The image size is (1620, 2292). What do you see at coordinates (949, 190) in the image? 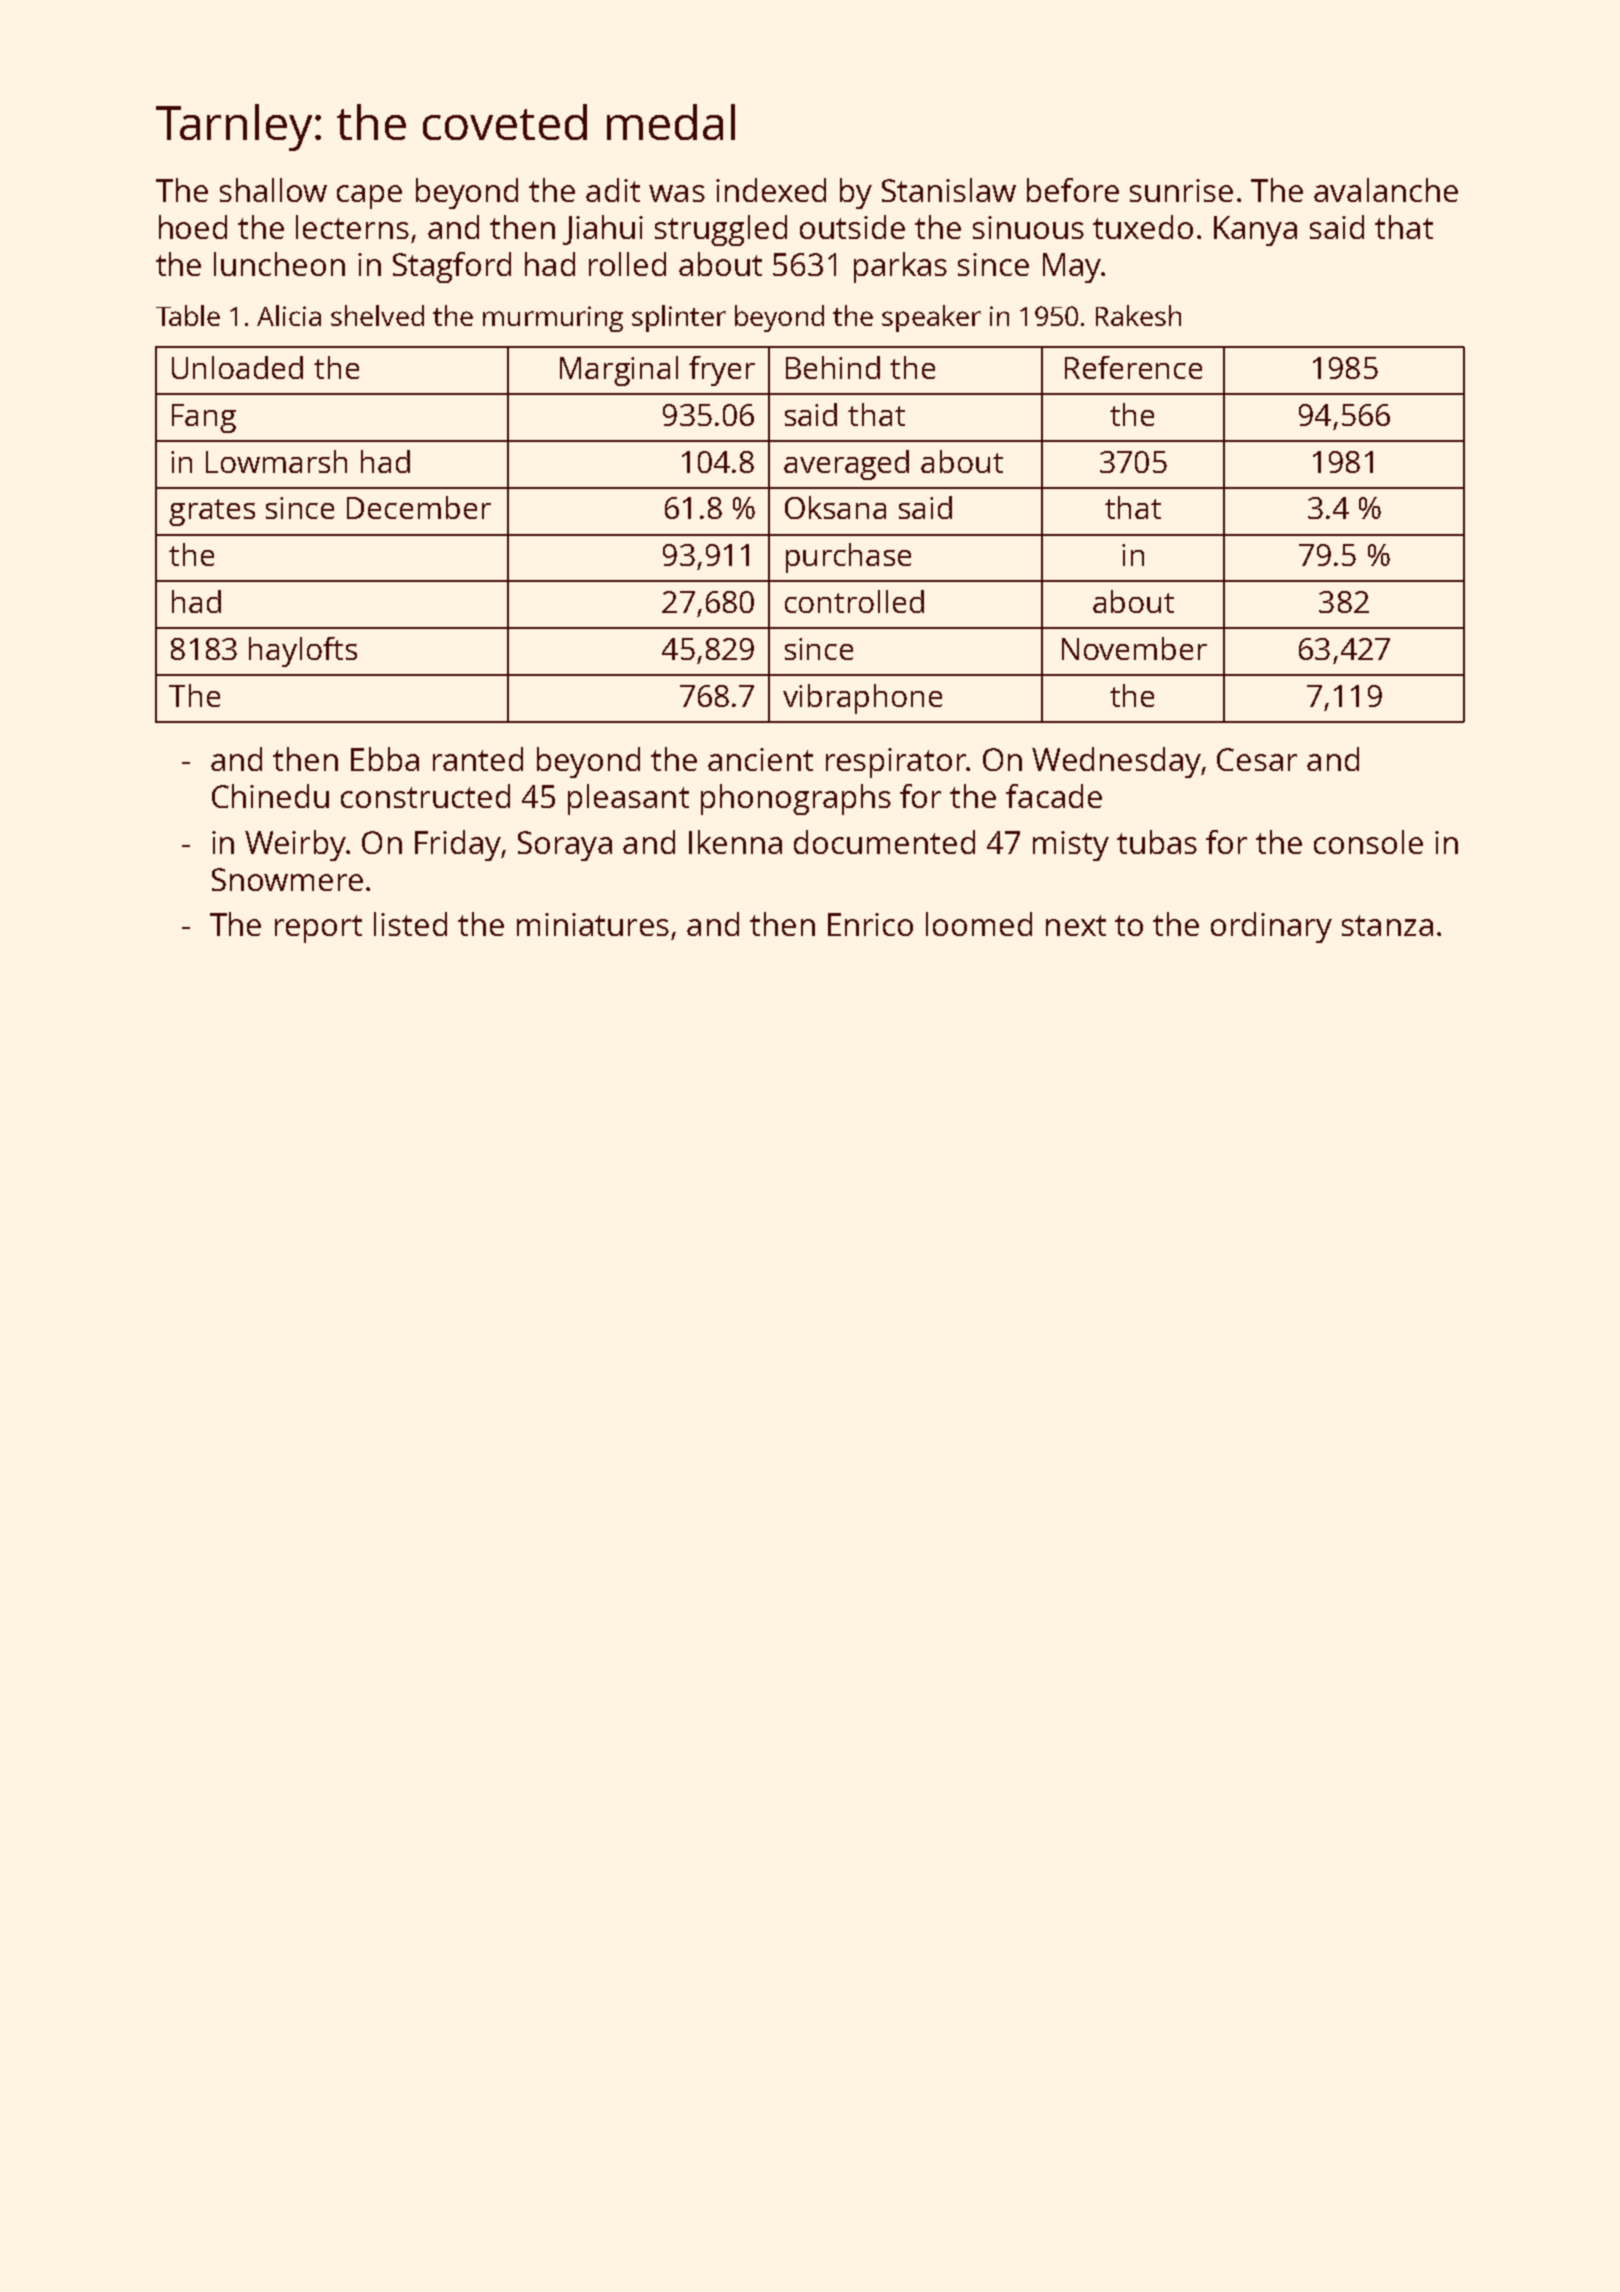
I see `Stanislaw` at bounding box center [949, 190].
